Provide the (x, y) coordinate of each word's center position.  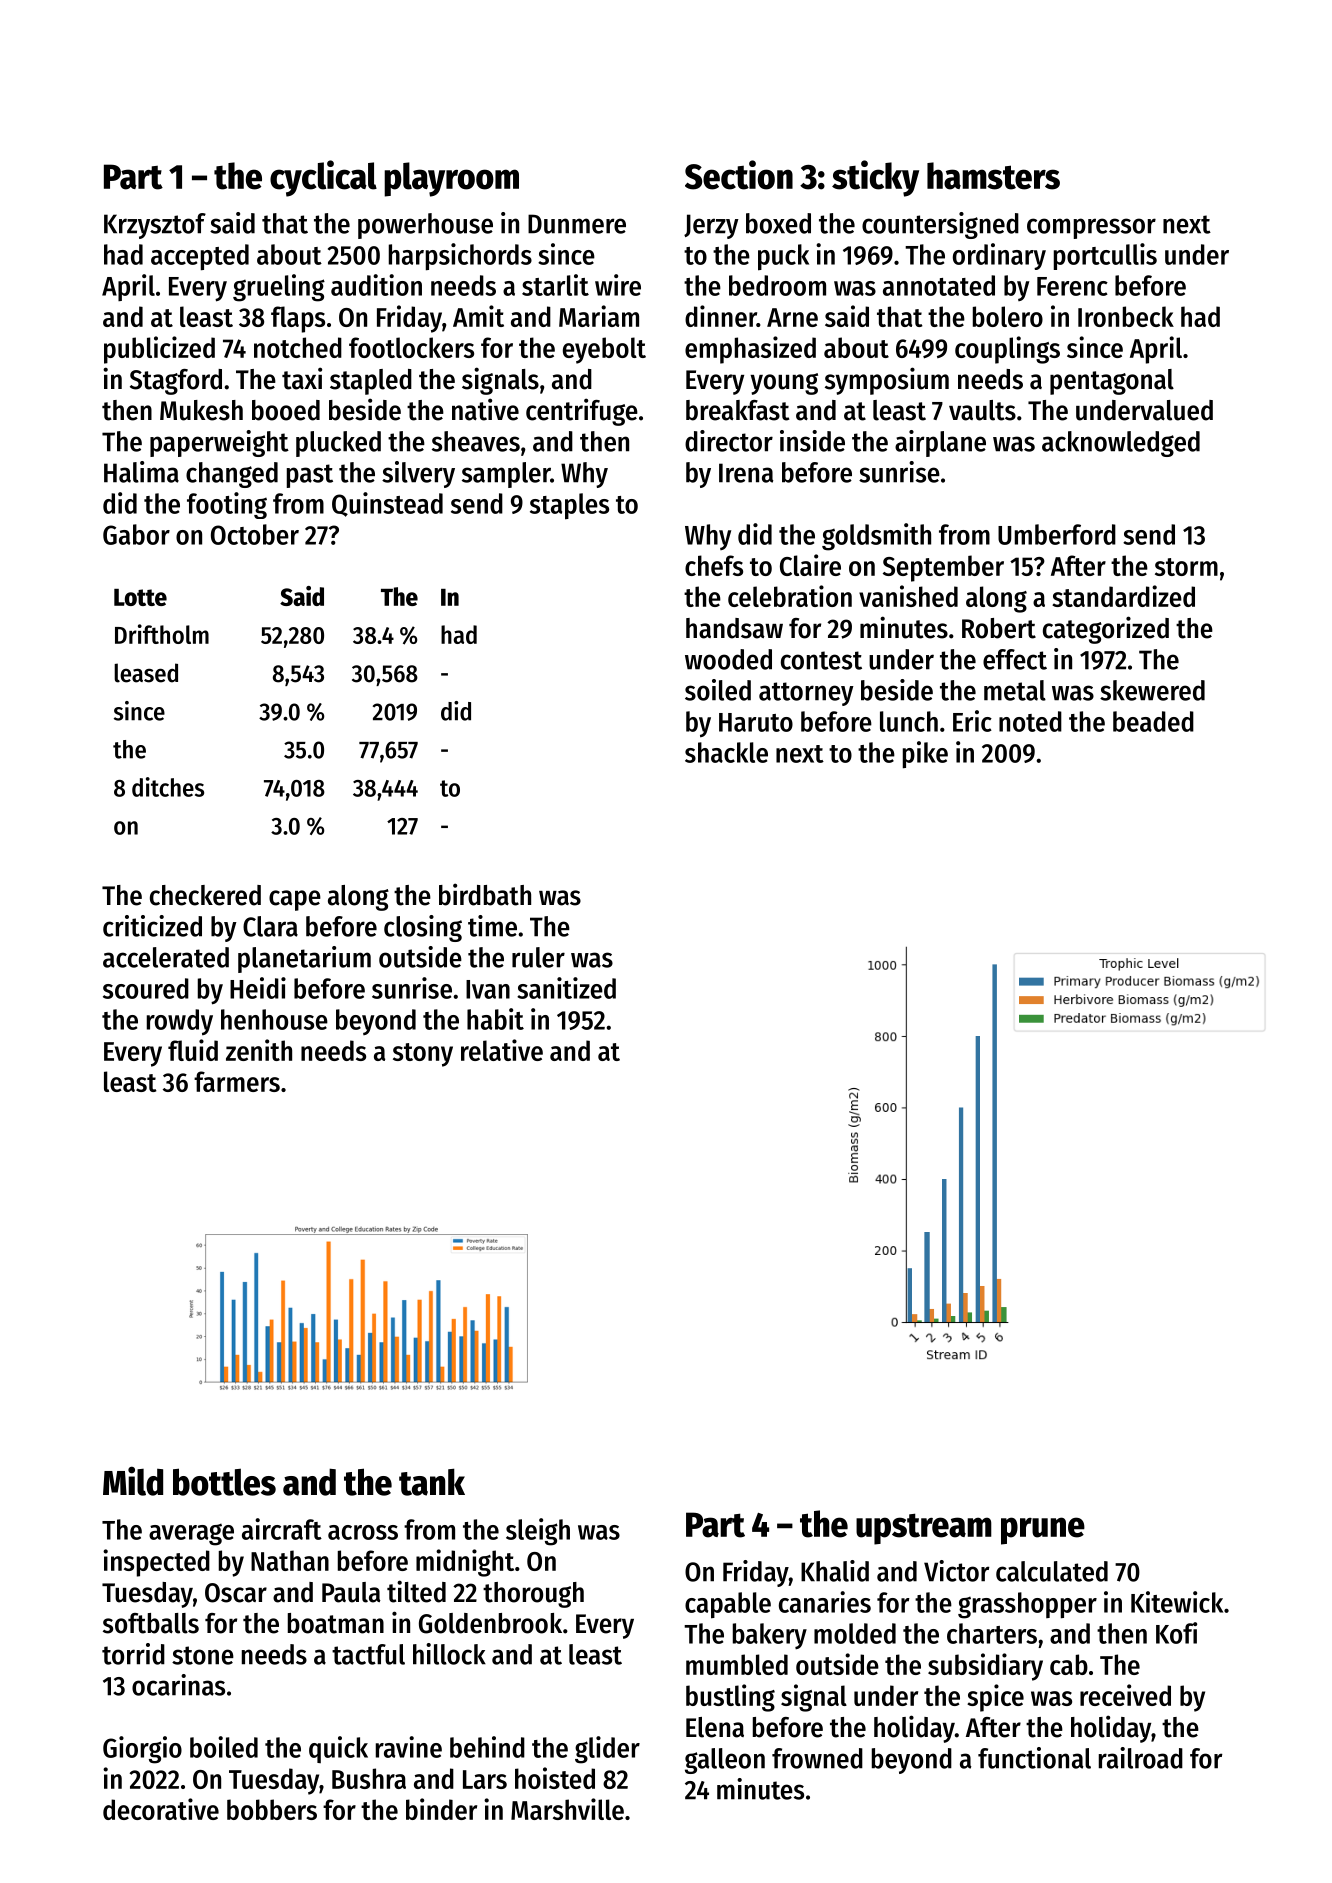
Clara (270, 926)
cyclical (323, 178)
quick (338, 1749)
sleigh (538, 1532)
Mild (133, 1481)
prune (1043, 1531)
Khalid (835, 1571)
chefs (714, 565)
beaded (1153, 721)
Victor (956, 1571)
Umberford (1057, 534)
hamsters (993, 176)
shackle (726, 752)
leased (146, 673)
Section (739, 175)
